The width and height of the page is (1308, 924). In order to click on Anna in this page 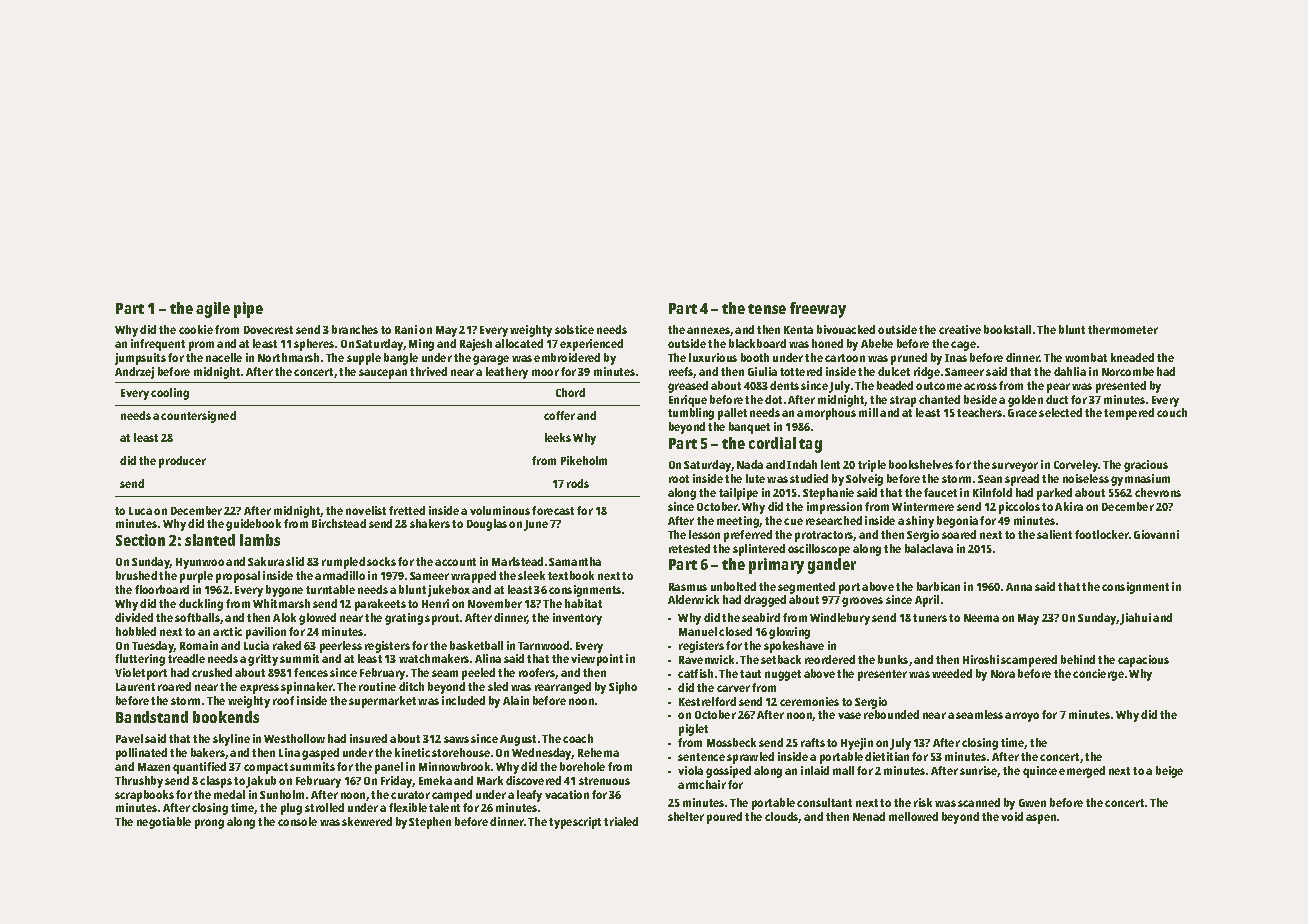, I will do `click(1019, 587)`.
